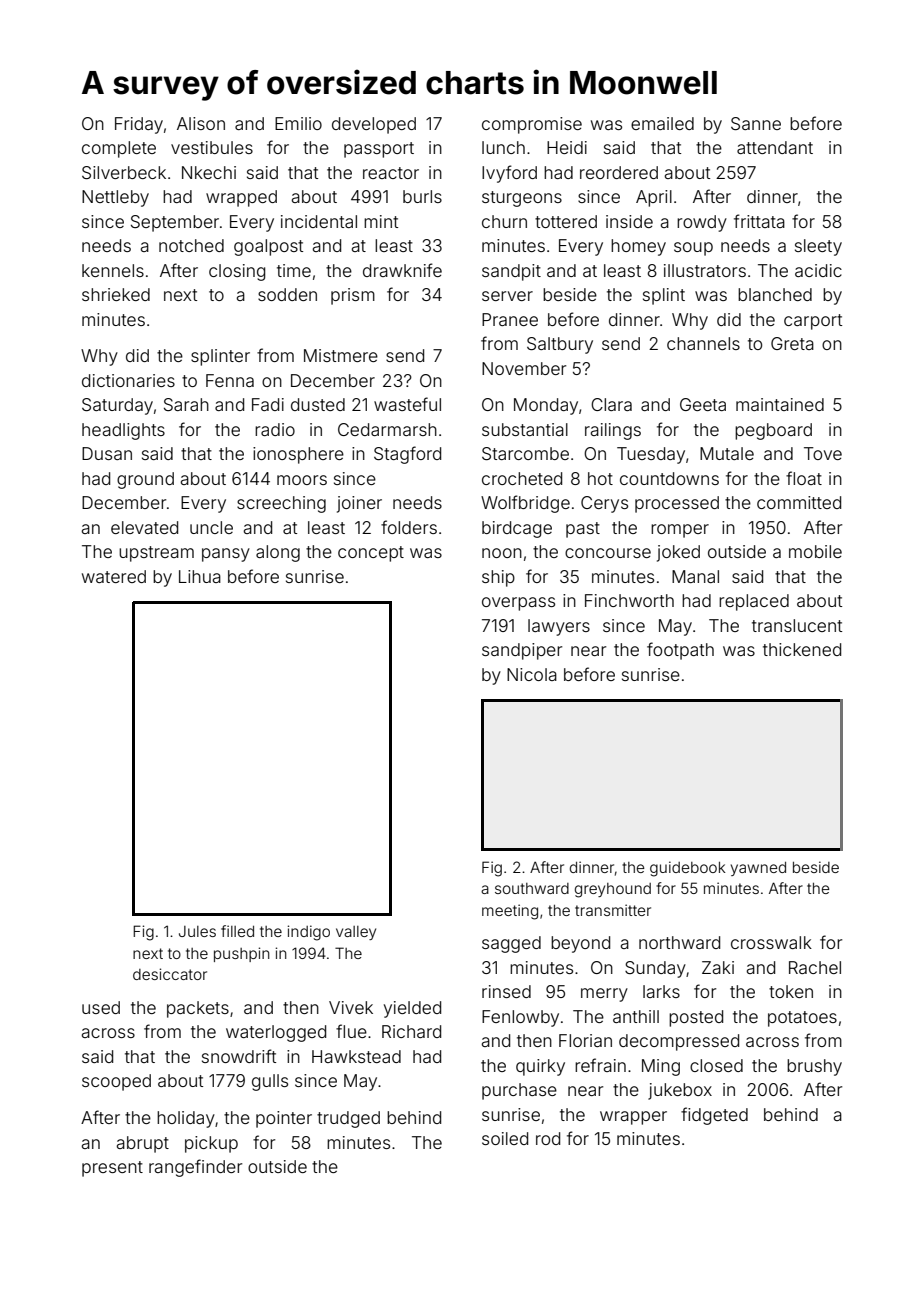  Describe the element at coordinates (128, 380) in the screenshot. I see `dictionaries` at that location.
